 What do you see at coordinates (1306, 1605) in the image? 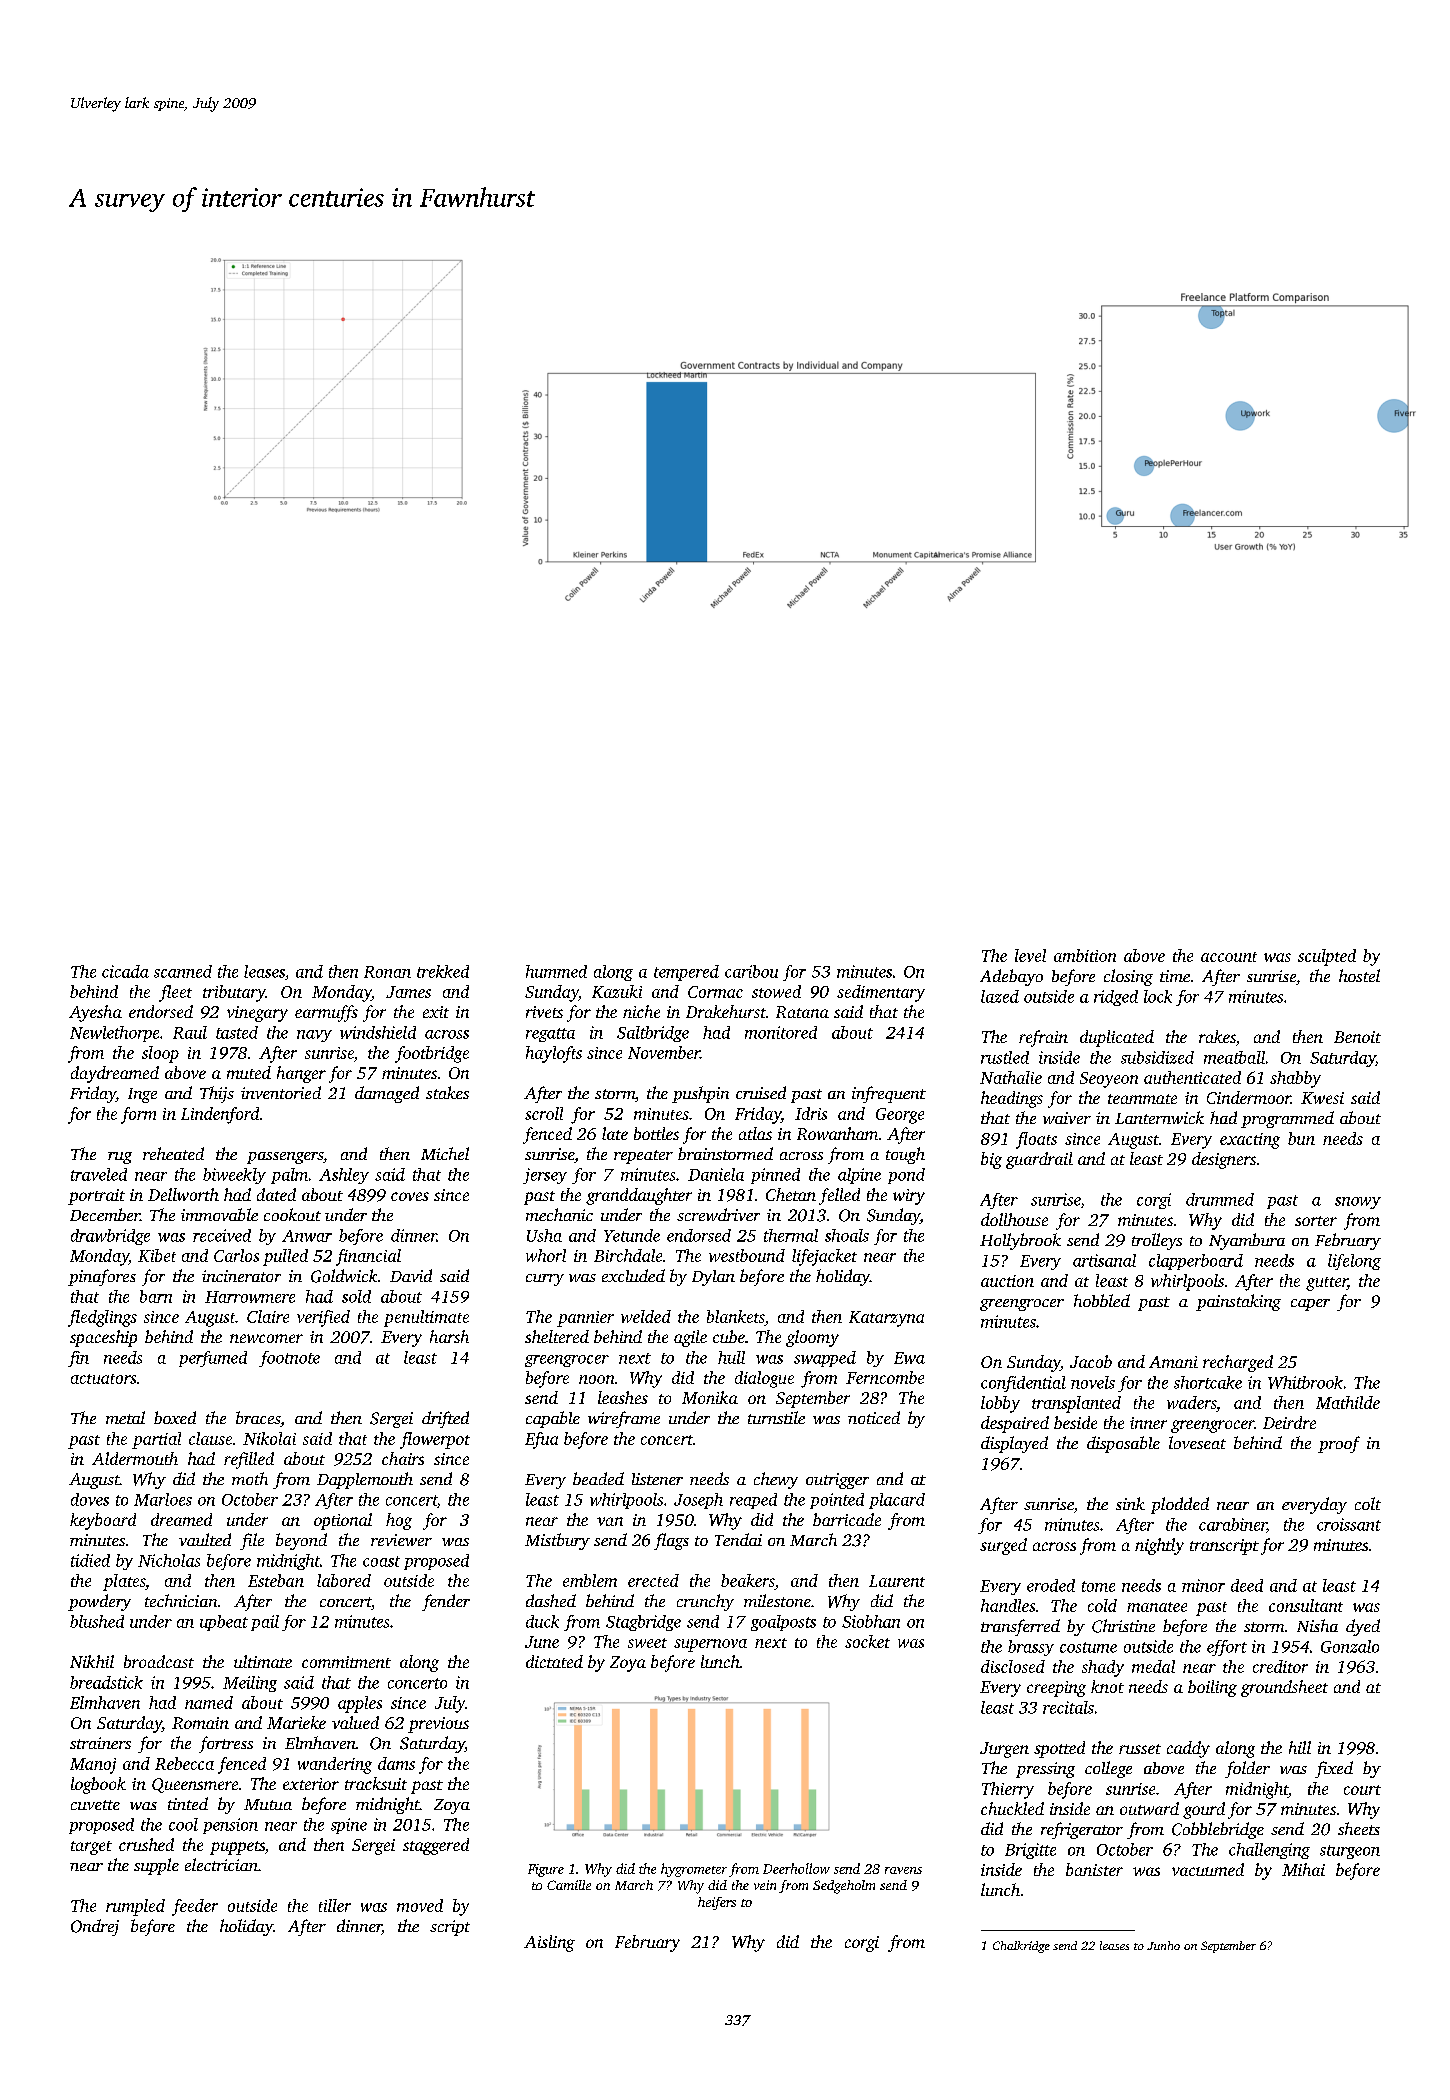
I see `consultant` at bounding box center [1306, 1605].
